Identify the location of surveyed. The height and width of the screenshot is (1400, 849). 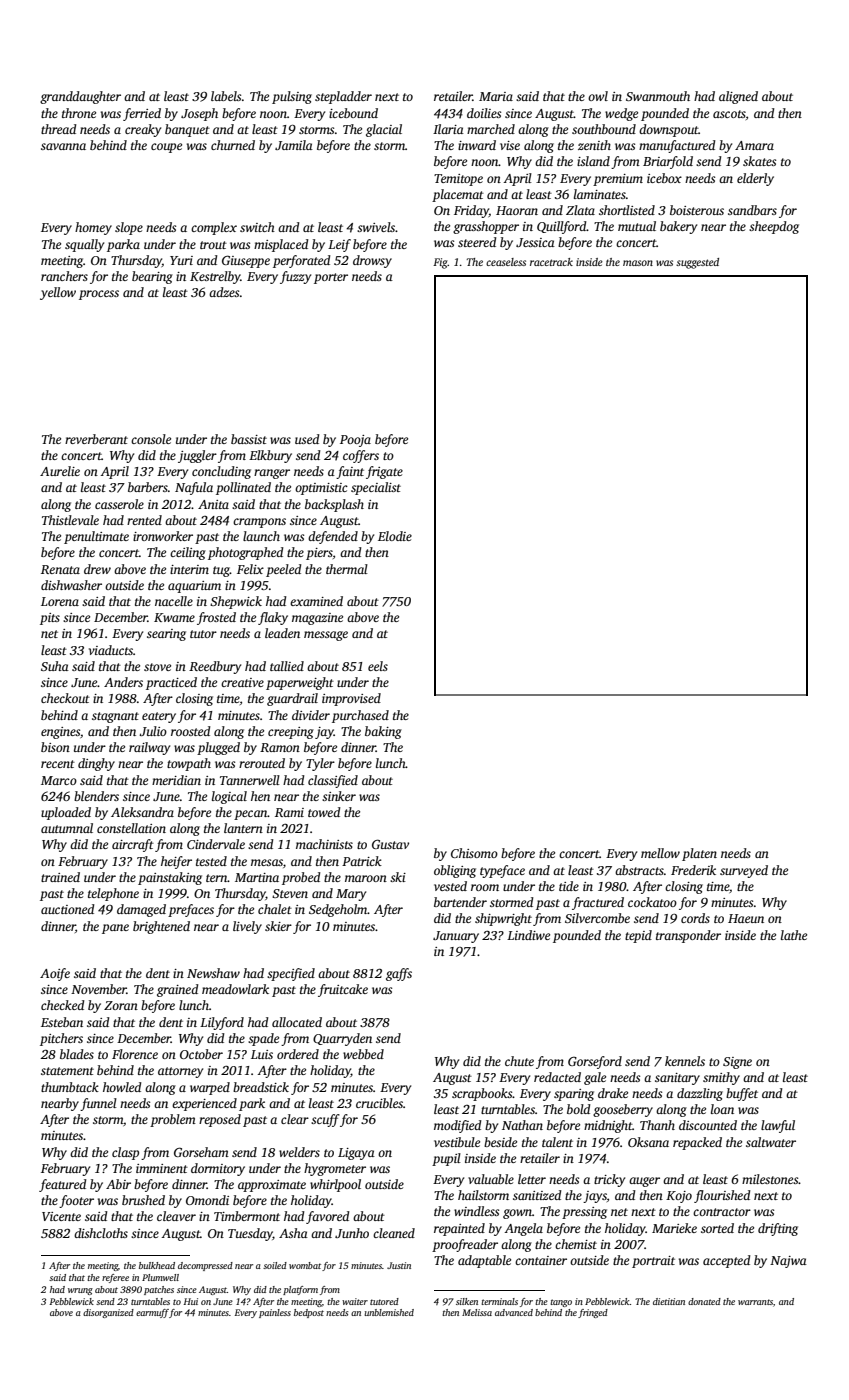
(744, 871).
